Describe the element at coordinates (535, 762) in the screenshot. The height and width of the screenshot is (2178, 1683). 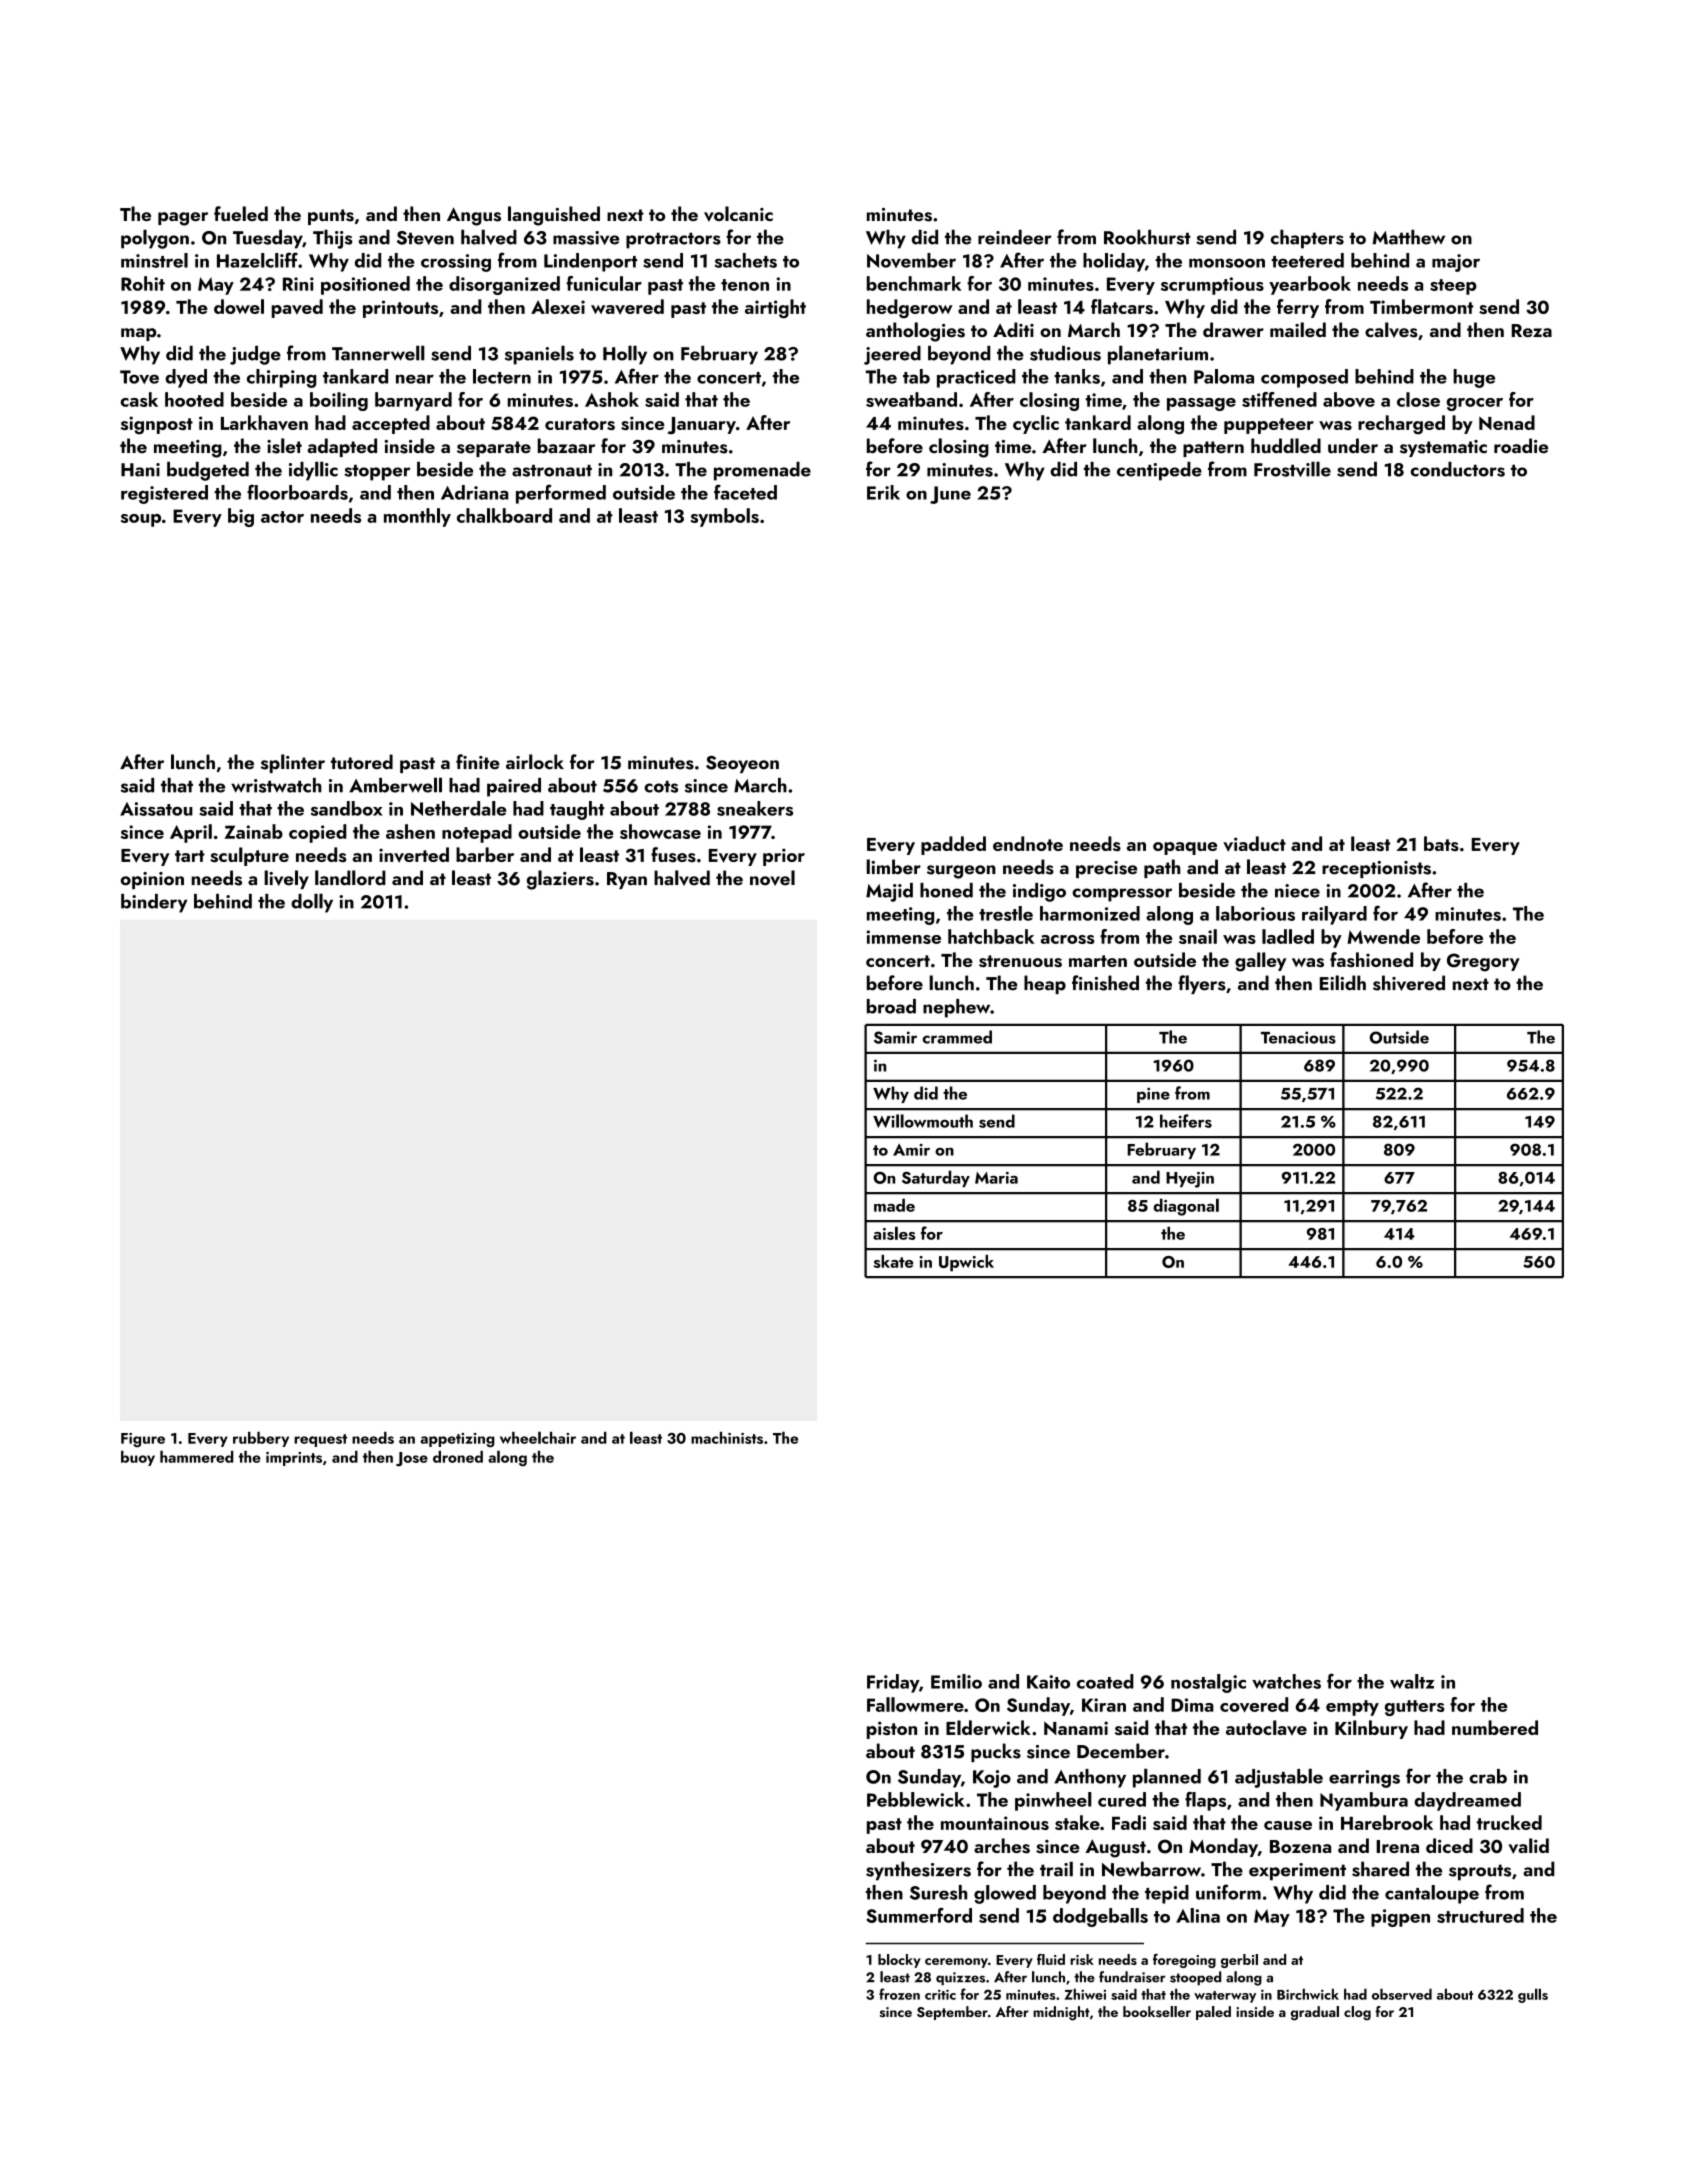
I see `airlock` at that location.
